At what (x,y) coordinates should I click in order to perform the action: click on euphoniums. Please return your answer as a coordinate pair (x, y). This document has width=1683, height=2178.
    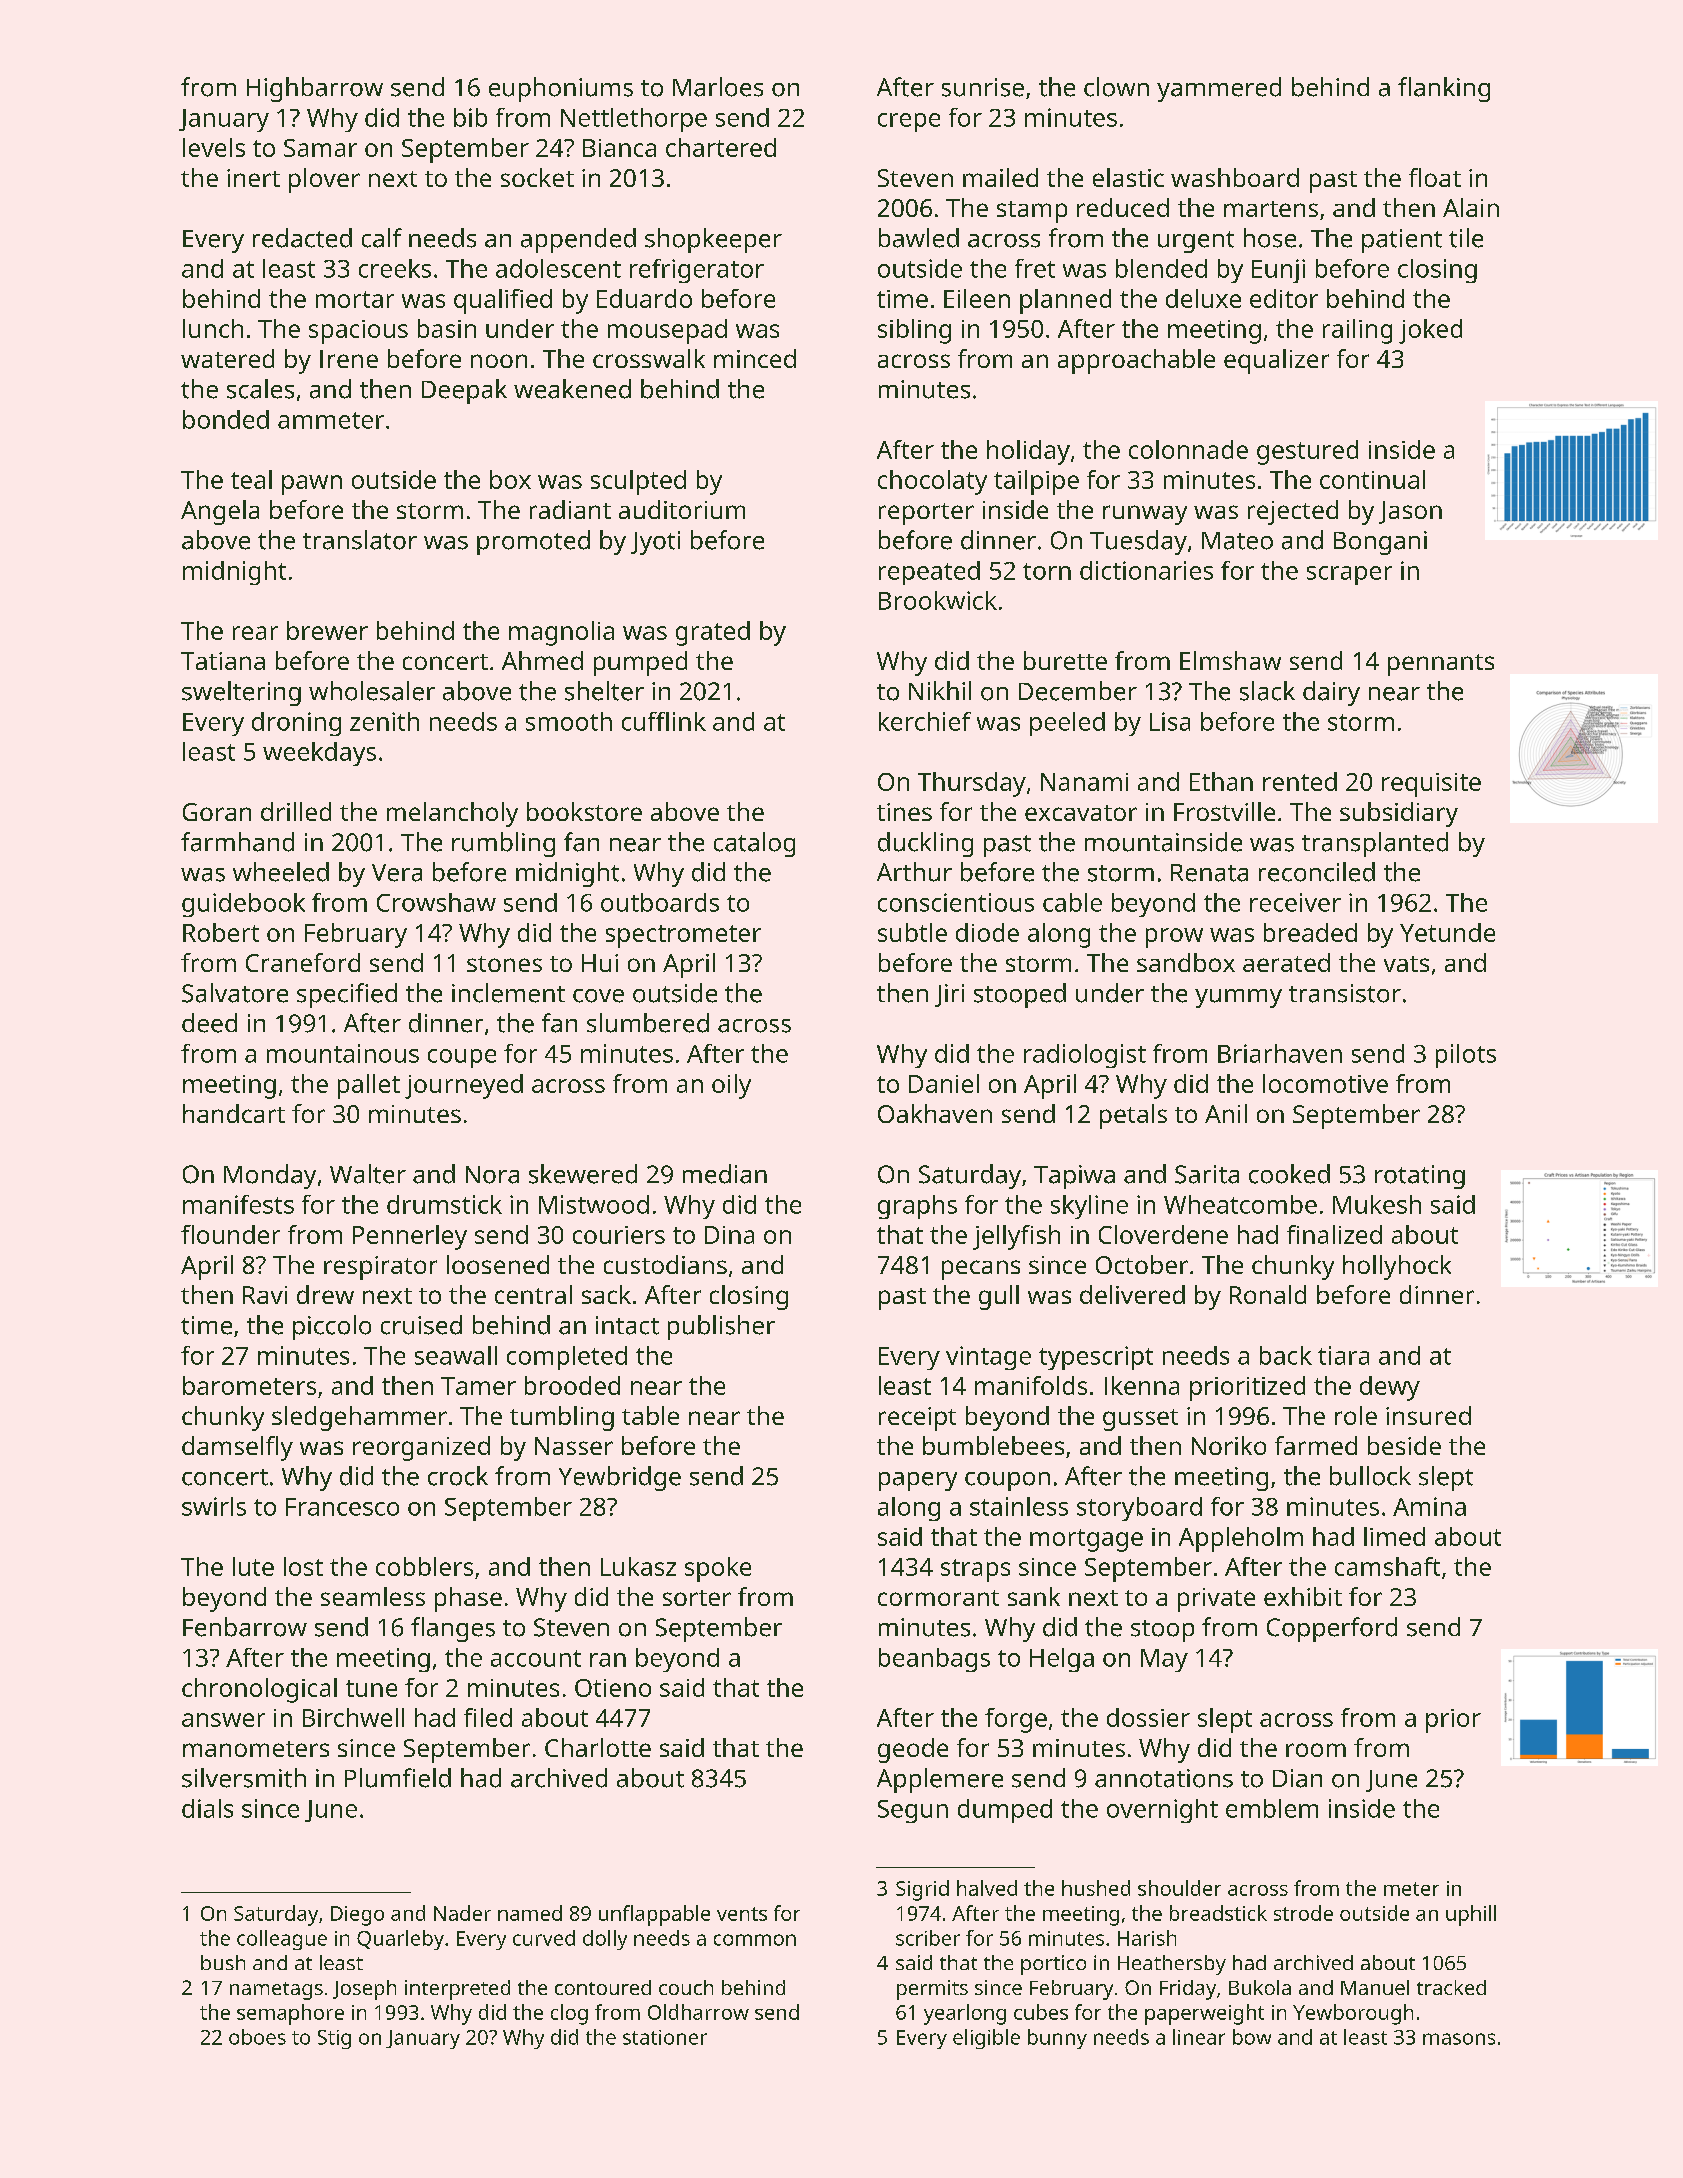
    Looking at the image, I should click on (561, 89).
